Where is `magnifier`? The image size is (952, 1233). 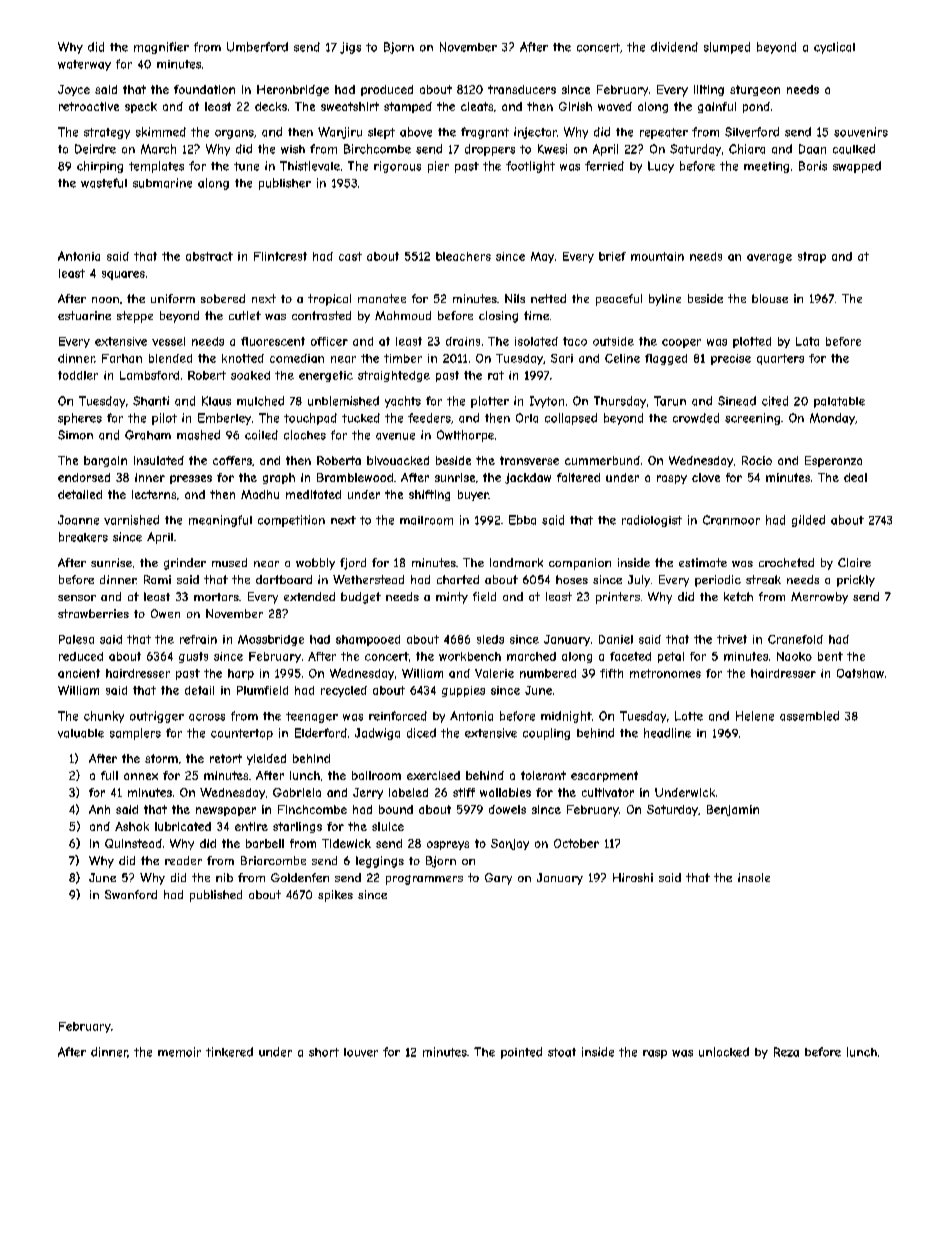
magnifier is located at coordinates (161, 48).
